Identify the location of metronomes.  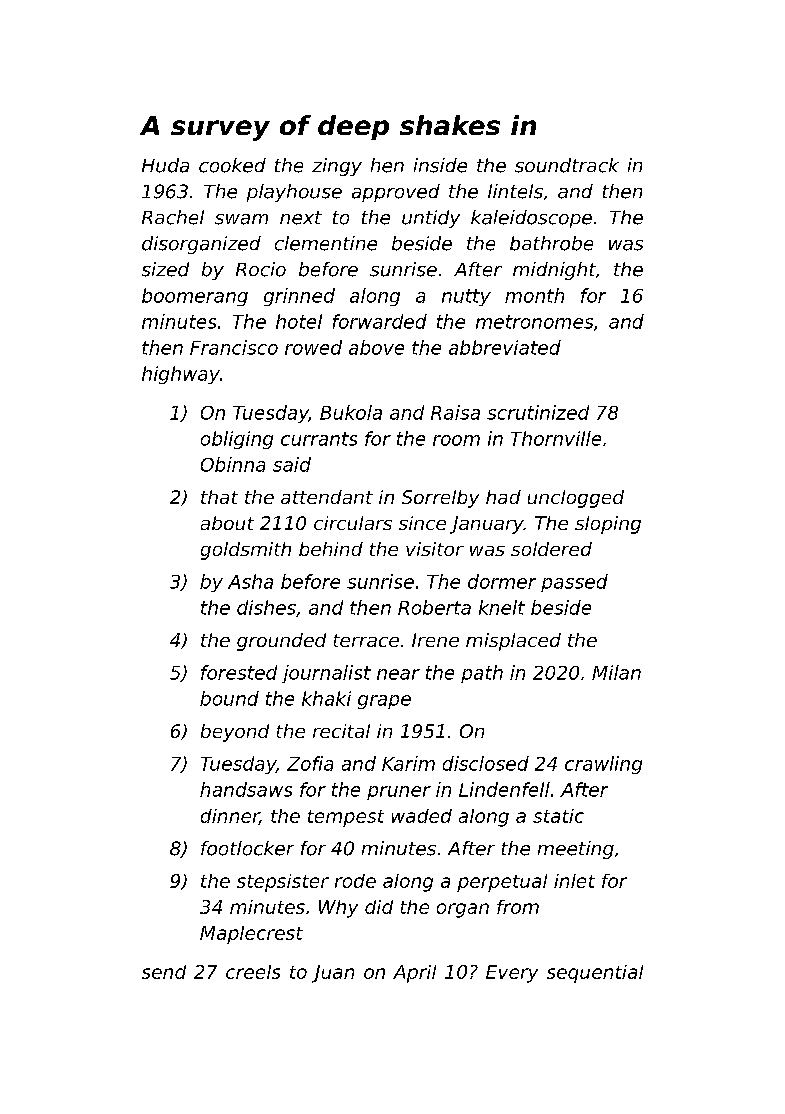
(534, 322).
